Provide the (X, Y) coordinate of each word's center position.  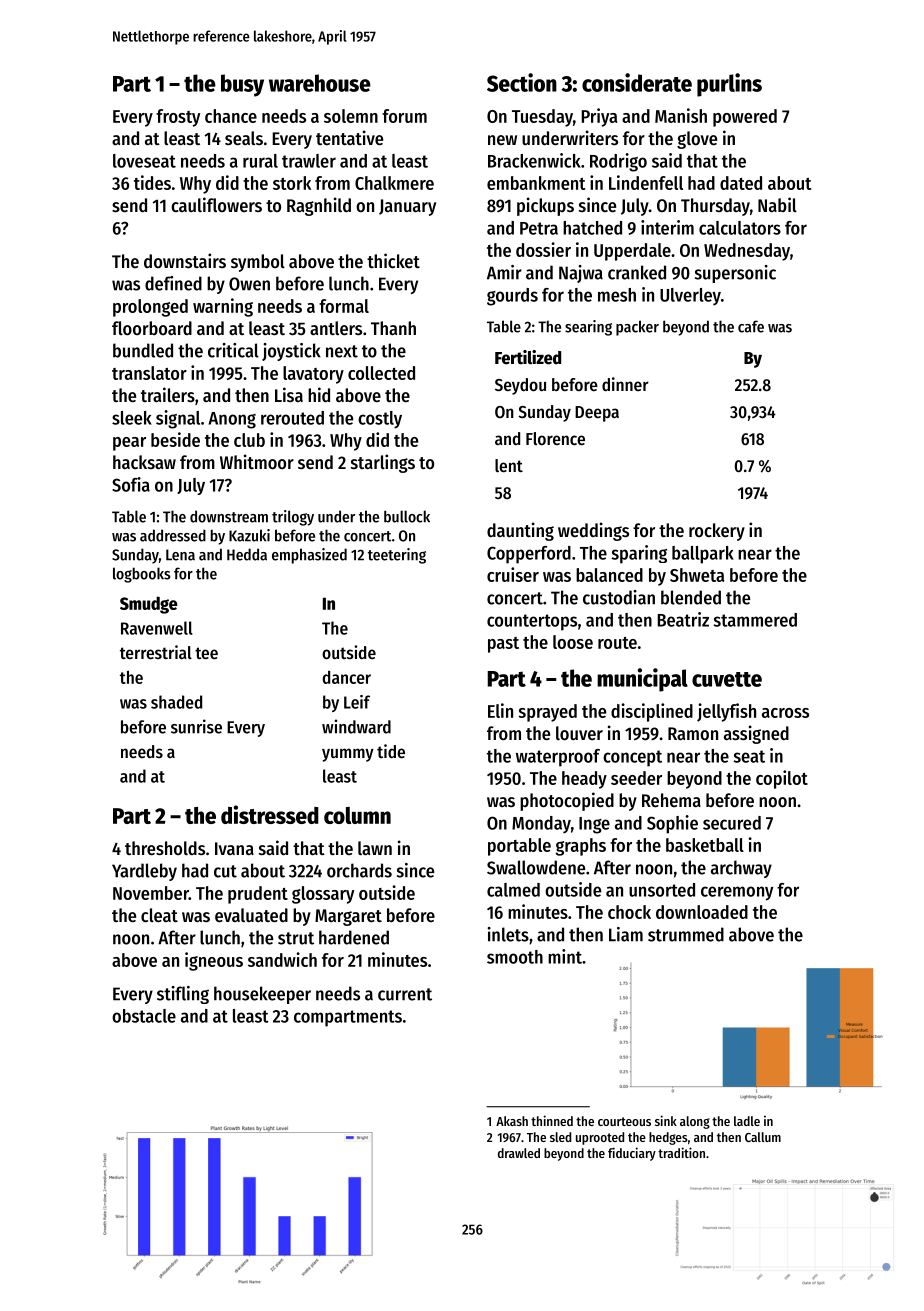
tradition (681, 1152)
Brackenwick (534, 160)
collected (381, 373)
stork (292, 183)
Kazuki (249, 535)
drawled (519, 1153)
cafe (751, 326)
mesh (617, 295)
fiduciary (632, 1154)
